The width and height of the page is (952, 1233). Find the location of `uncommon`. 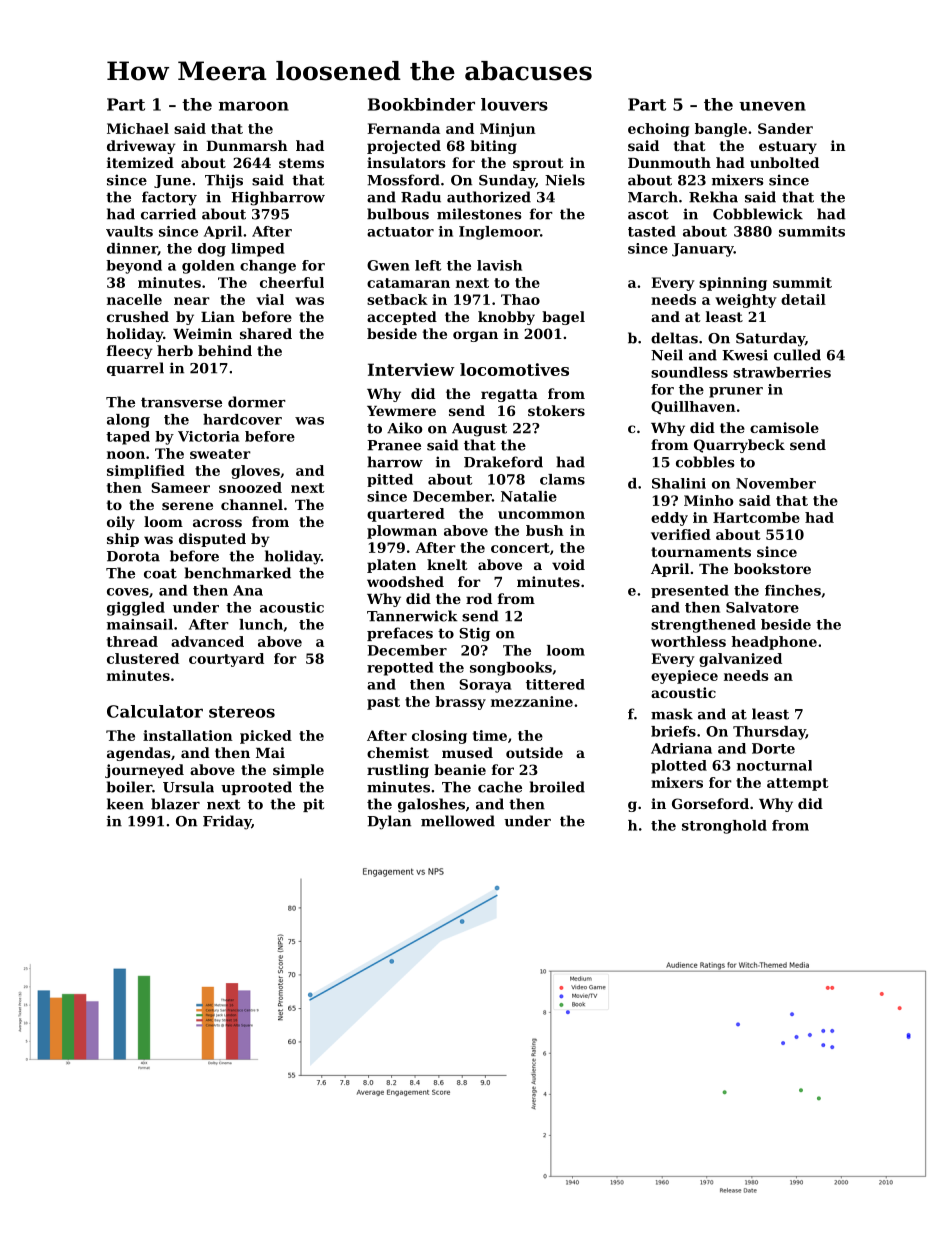

uncommon is located at coordinates (541, 515).
